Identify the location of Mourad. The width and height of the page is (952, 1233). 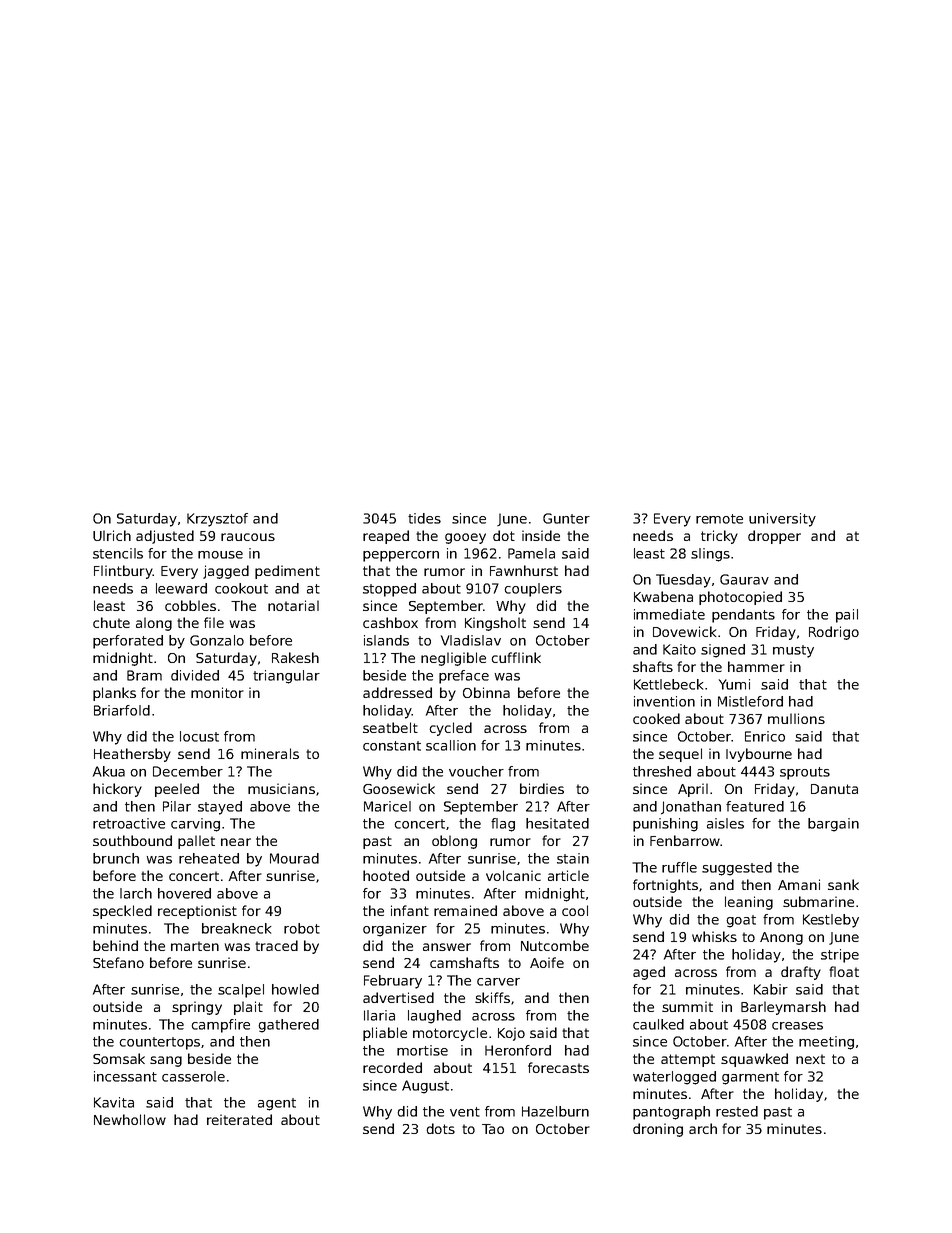
(294, 858).
